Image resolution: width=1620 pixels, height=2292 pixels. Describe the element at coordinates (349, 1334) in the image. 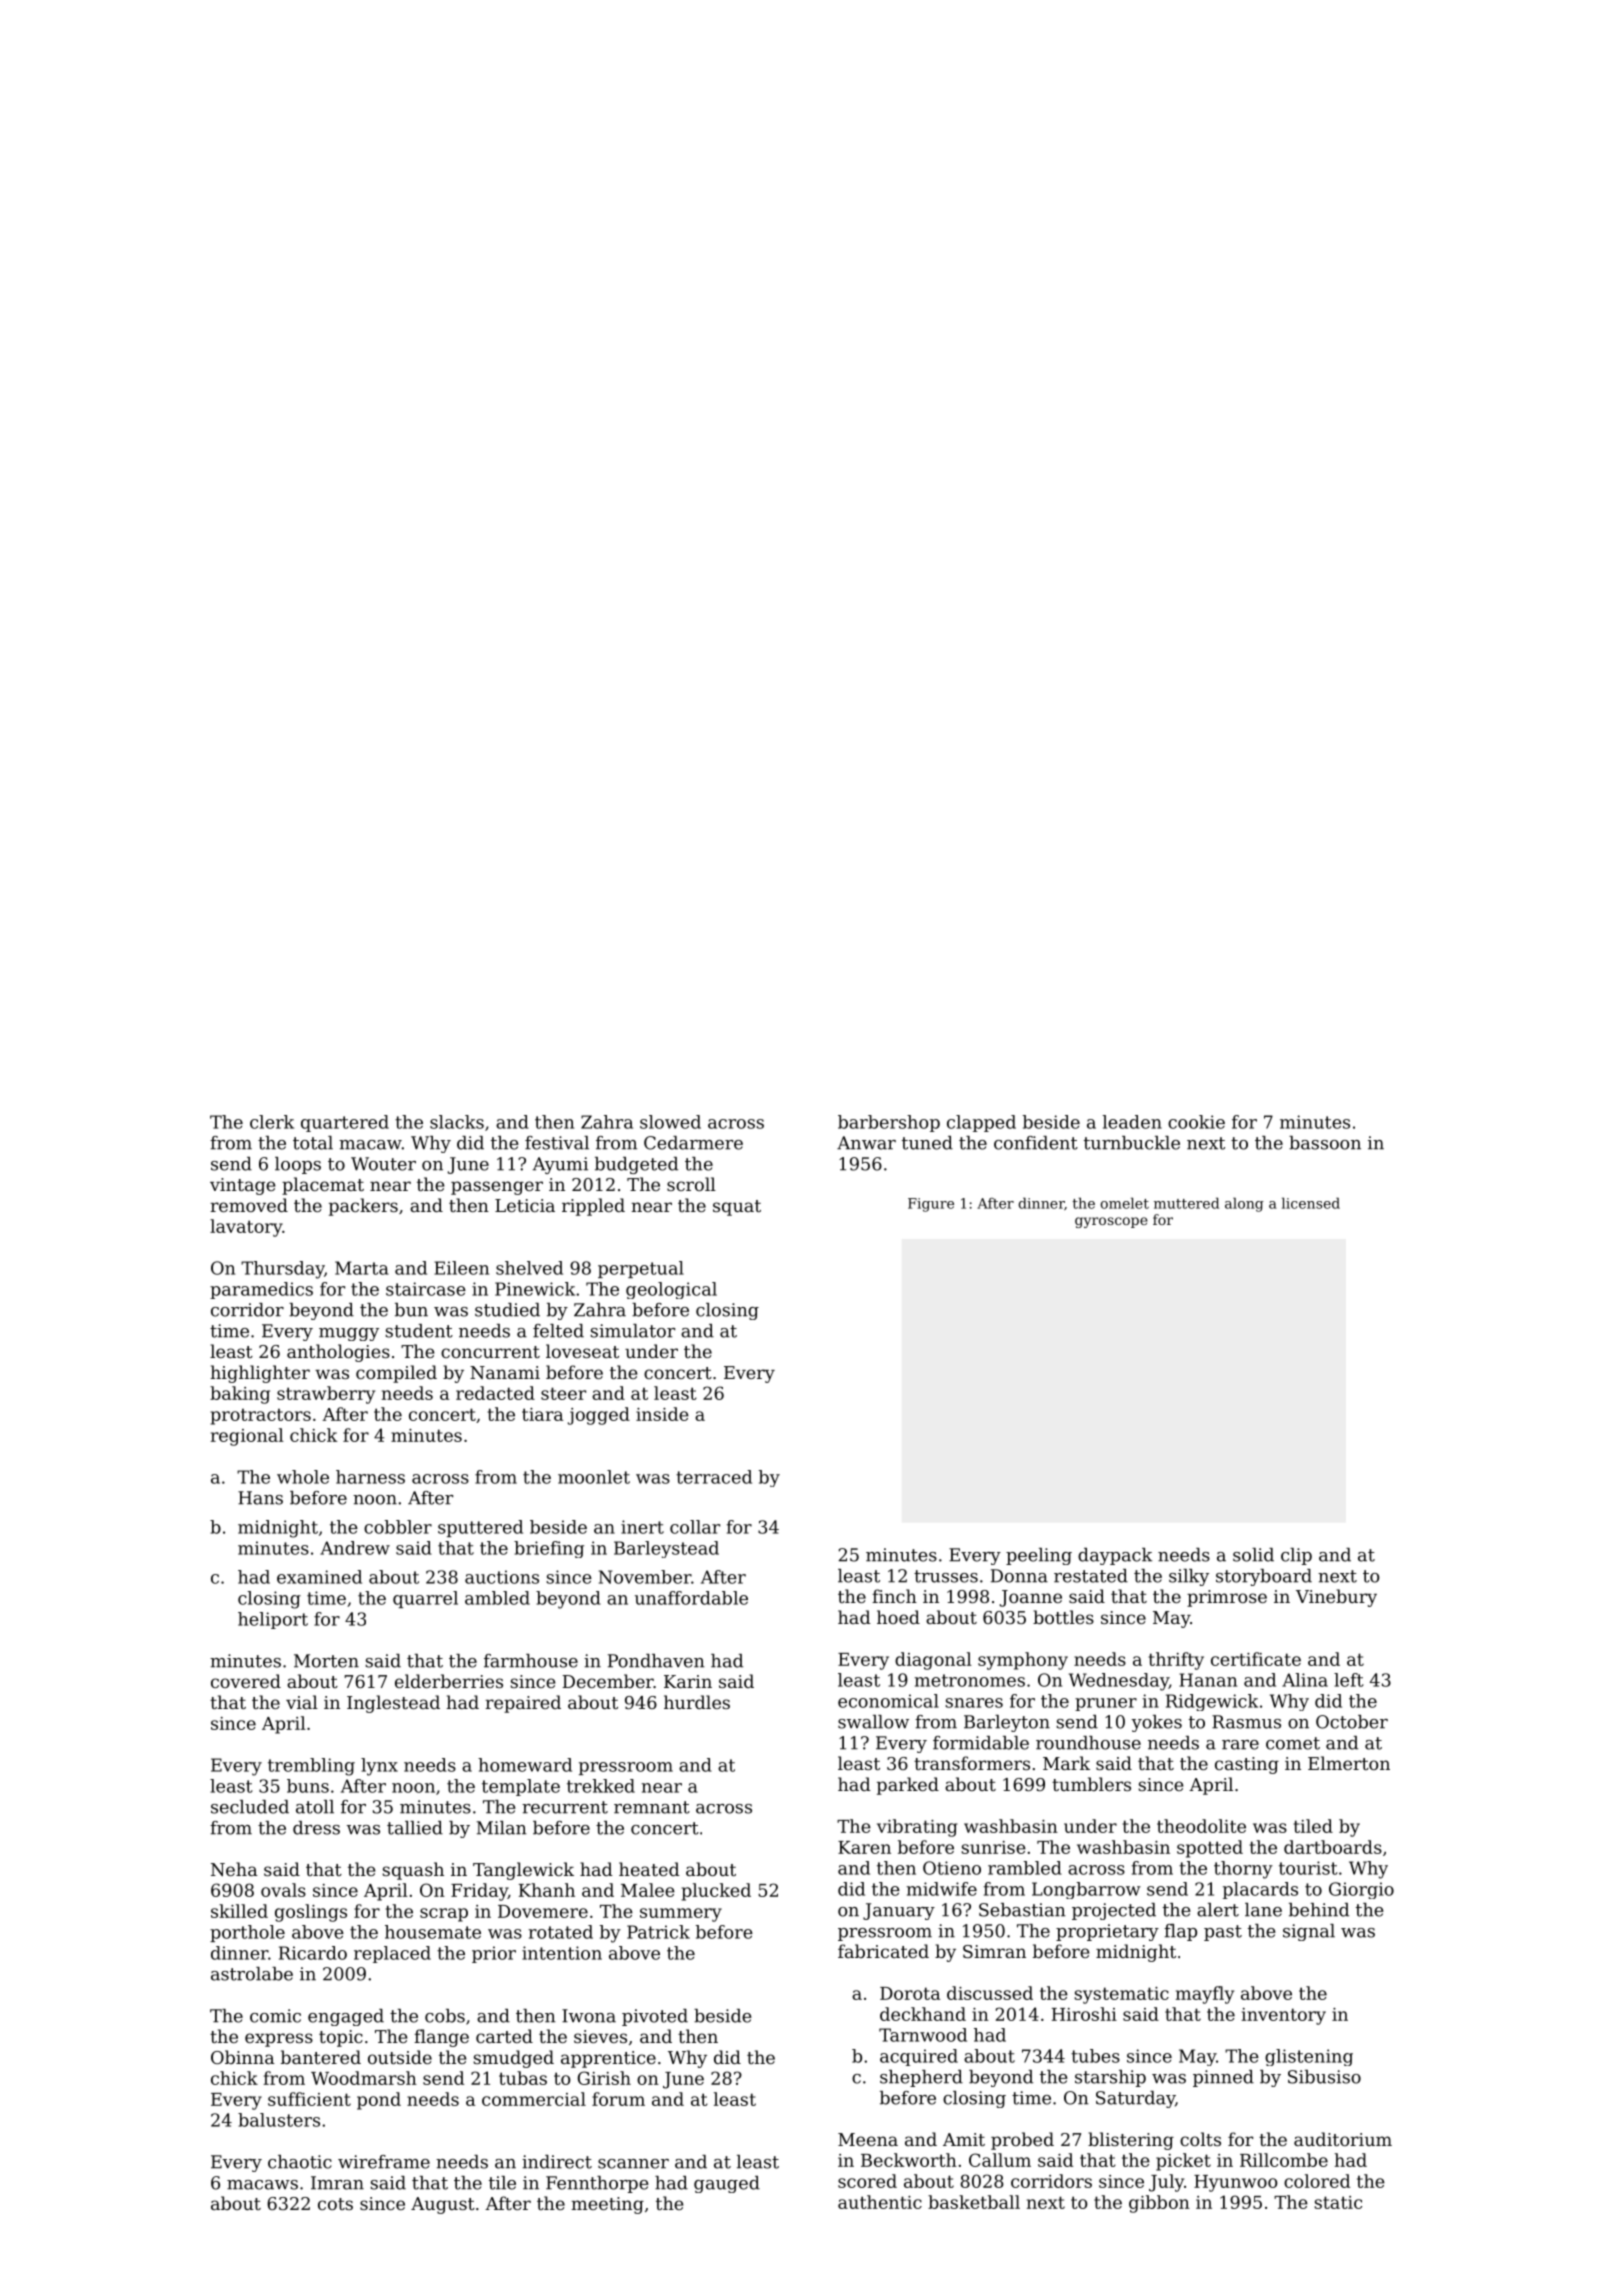

I see `muggy` at that location.
